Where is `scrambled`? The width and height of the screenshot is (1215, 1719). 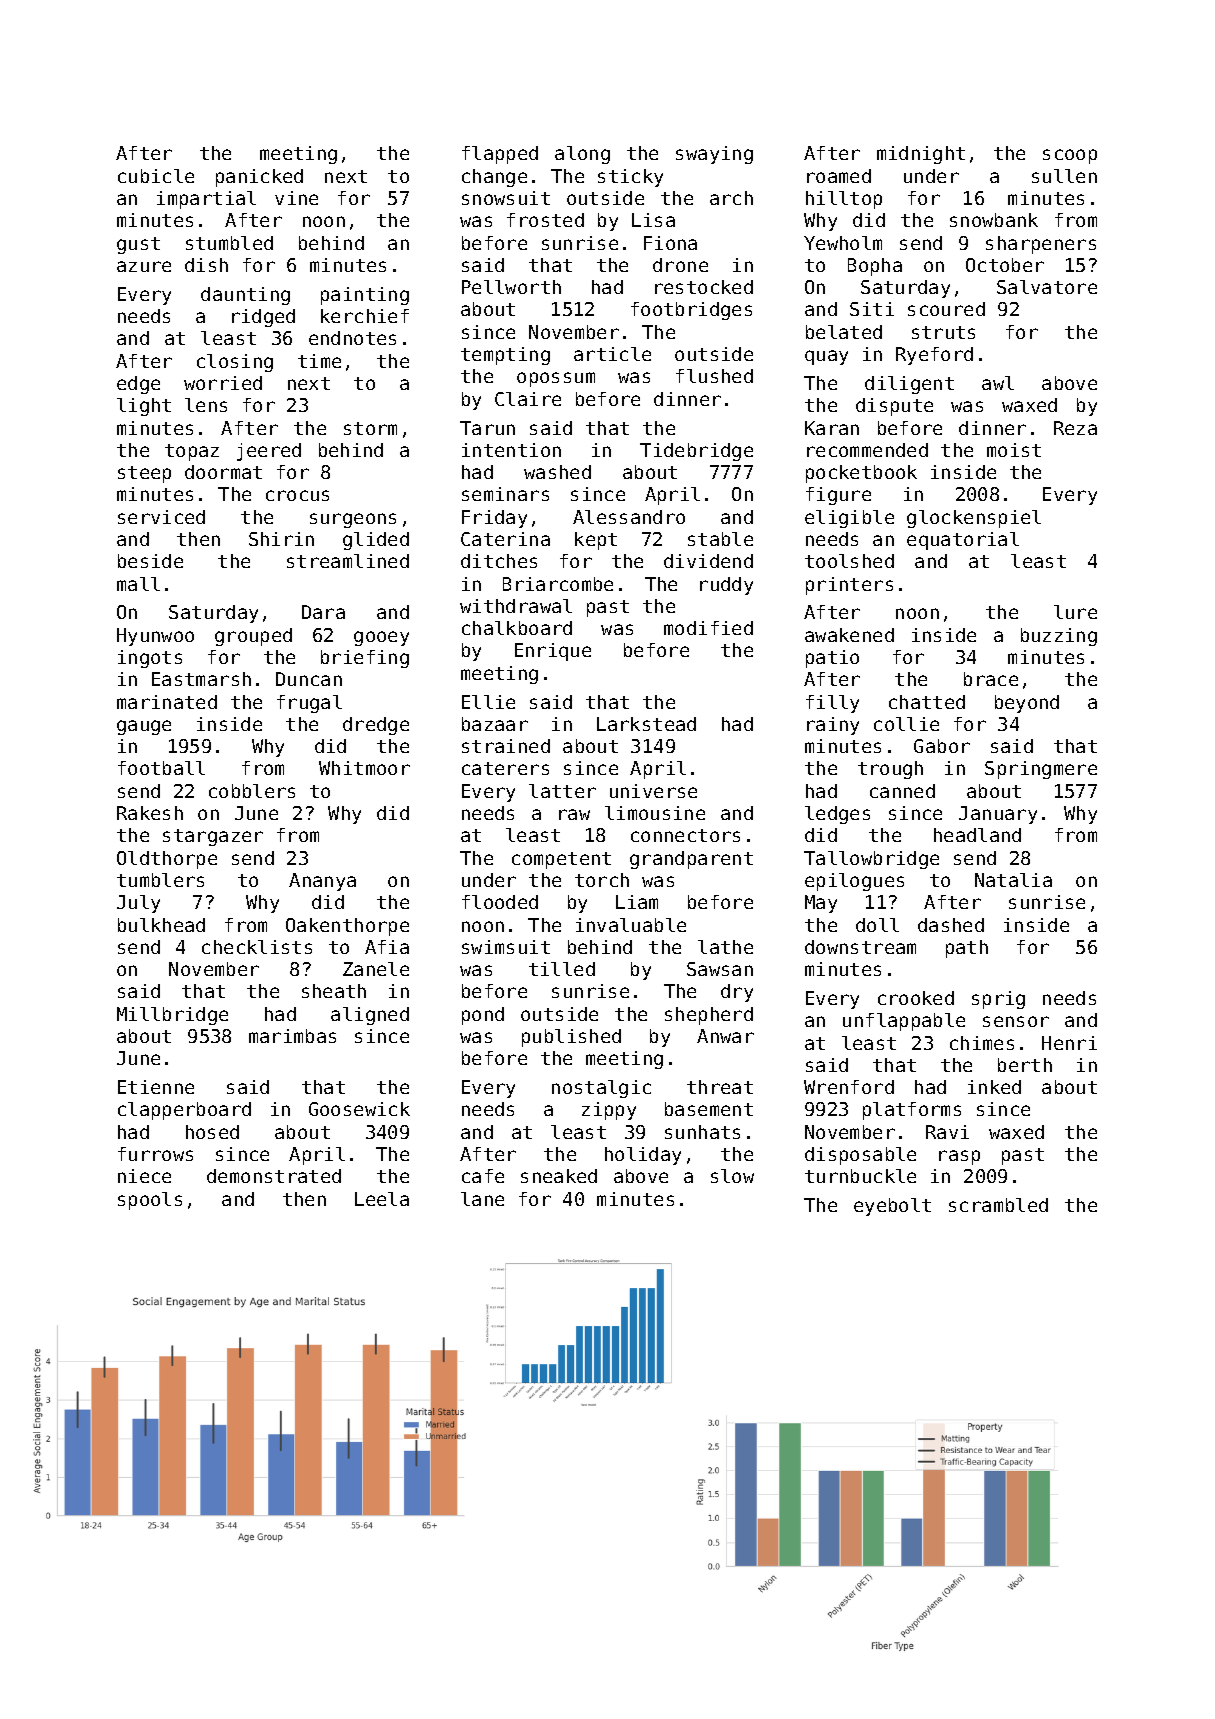 scrambled is located at coordinates (998, 1205).
